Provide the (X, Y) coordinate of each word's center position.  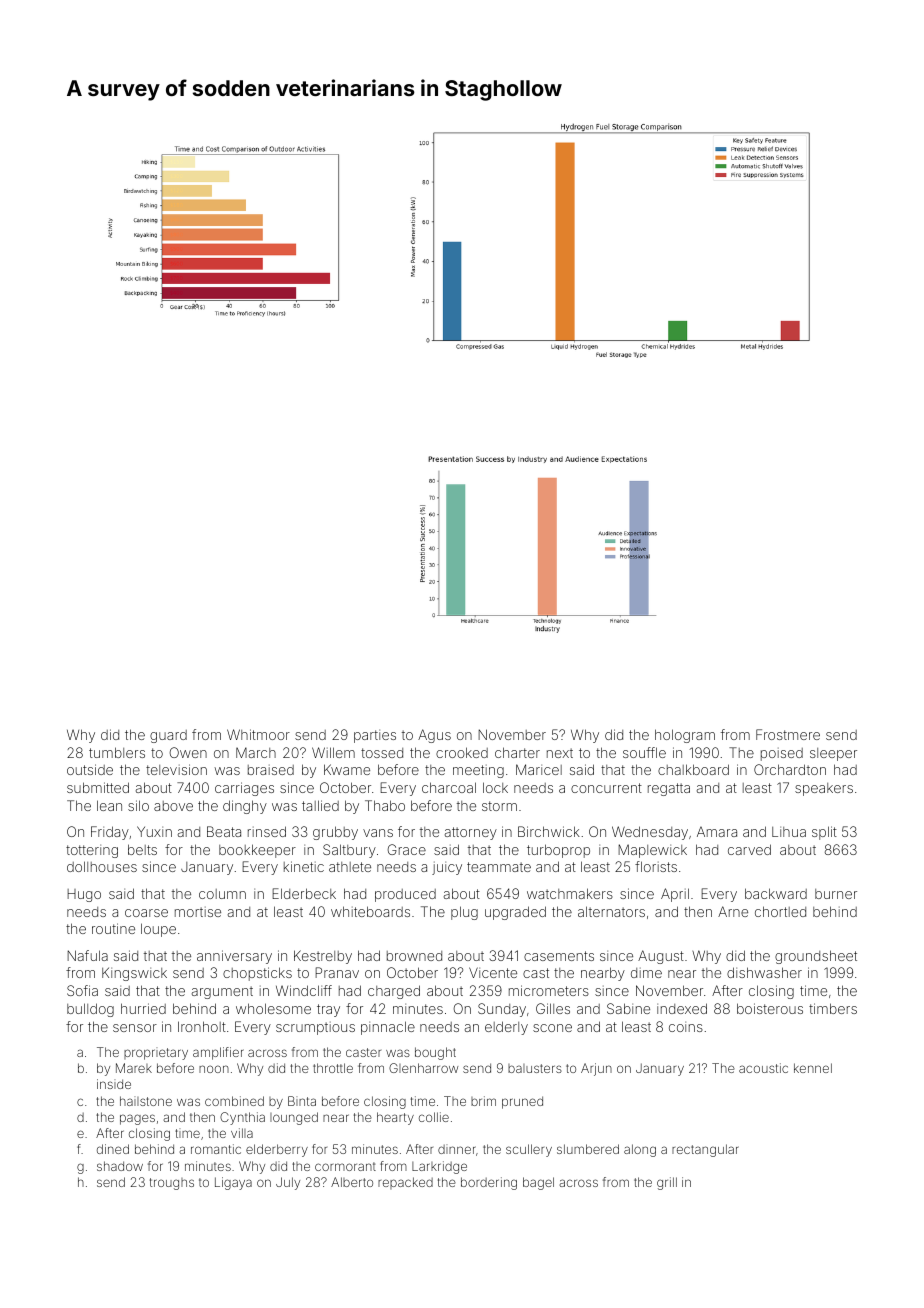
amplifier (218, 1053)
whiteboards (370, 911)
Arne (733, 911)
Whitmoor (258, 734)
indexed (682, 1008)
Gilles (553, 1008)
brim (483, 1101)
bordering (489, 1183)
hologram (685, 736)
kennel (813, 1068)
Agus (434, 736)
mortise (198, 912)
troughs (172, 1184)
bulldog (90, 1010)
